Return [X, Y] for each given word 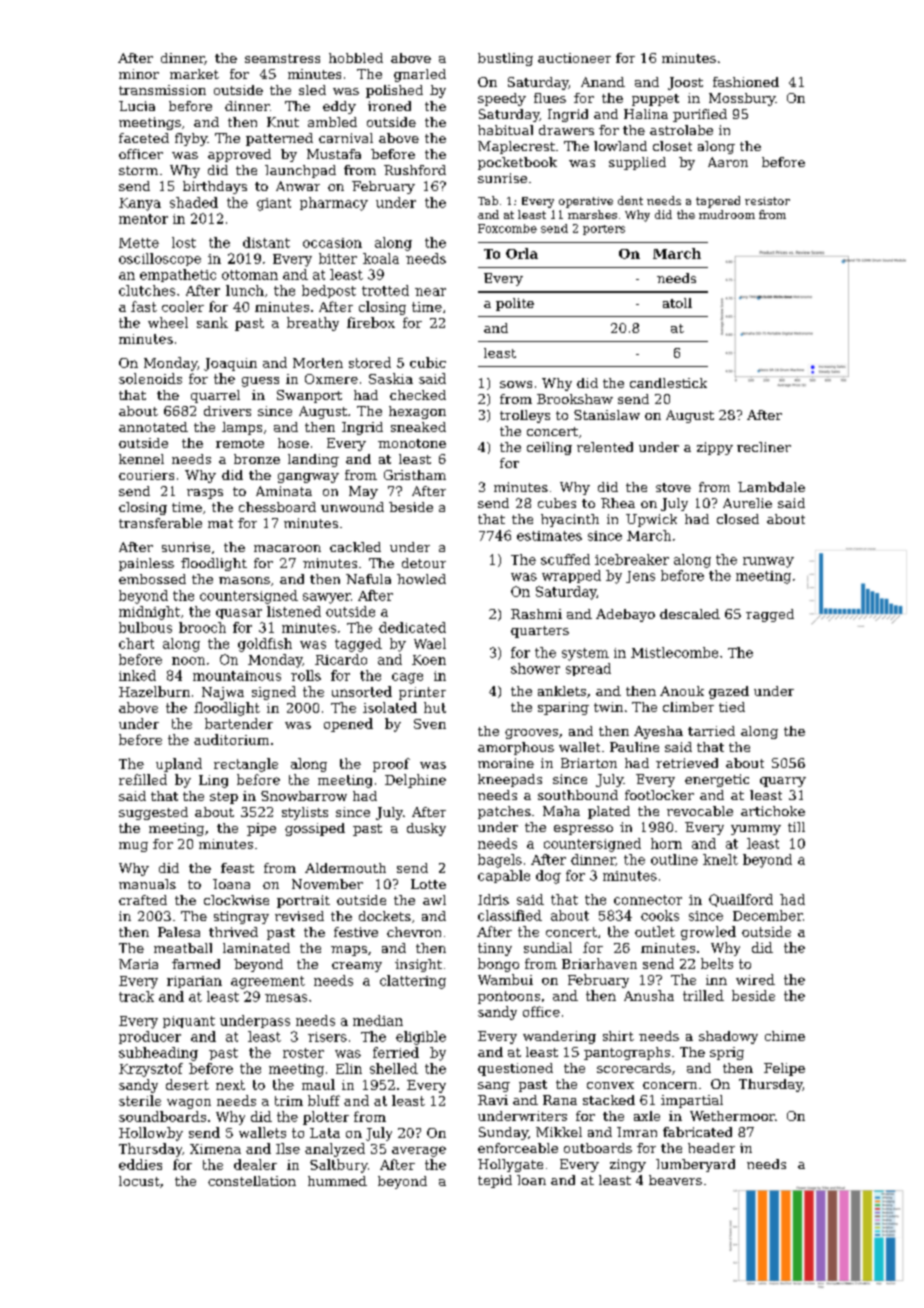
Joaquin [230, 364]
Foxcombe [507, 228]
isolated [390, 707]
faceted [144, 138]
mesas [286, 998]
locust [139, 1181]
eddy [339, 107]
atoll [677, 303]
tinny [495, 949]
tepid [495, 1181]
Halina [646, 114]
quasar [239, 614]
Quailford [741, 900]
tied [732, 707]
